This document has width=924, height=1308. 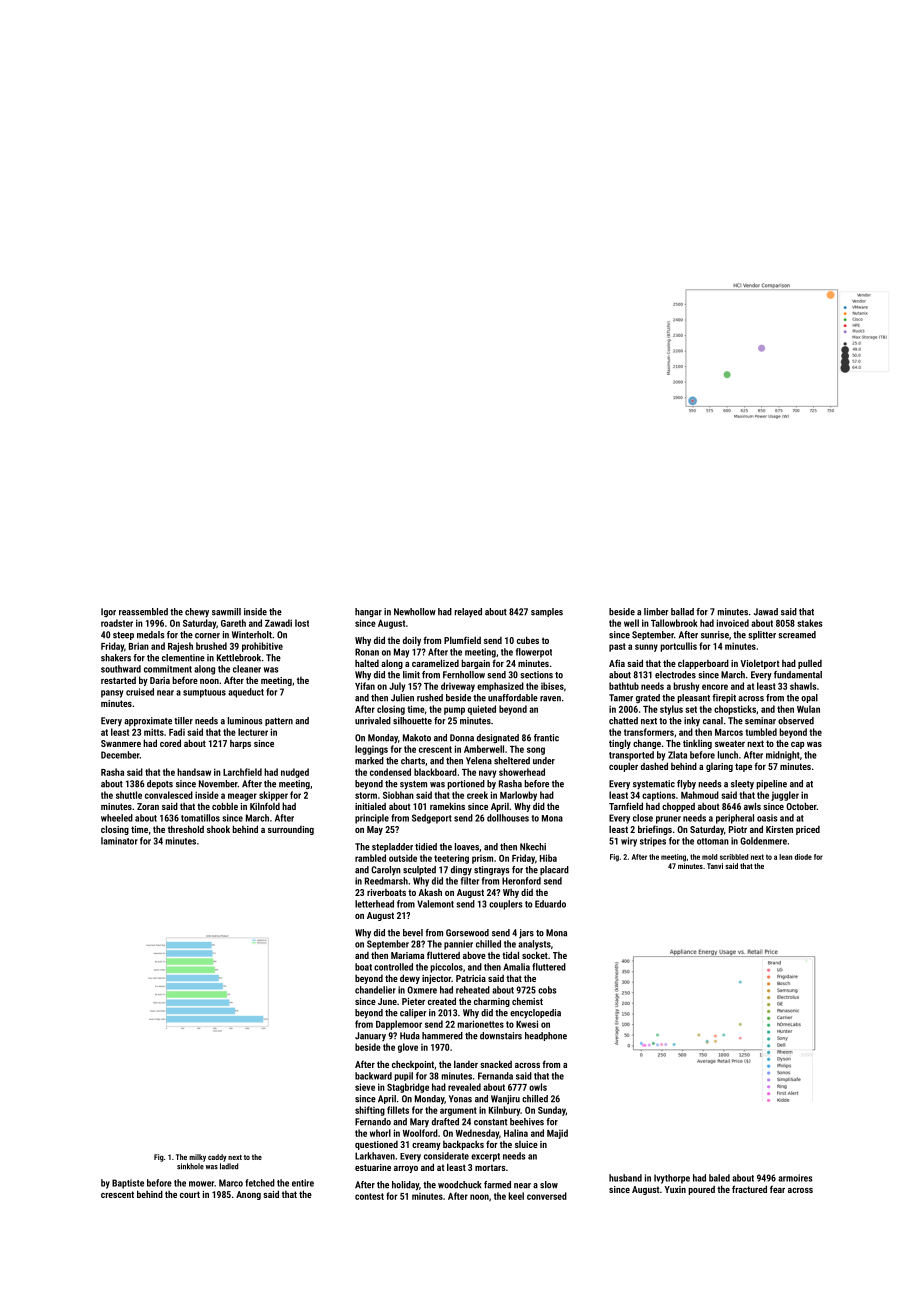 What do you see at coordinates (112, 694) in the document?
I see `pansy` at bounding box center [112, 694].
